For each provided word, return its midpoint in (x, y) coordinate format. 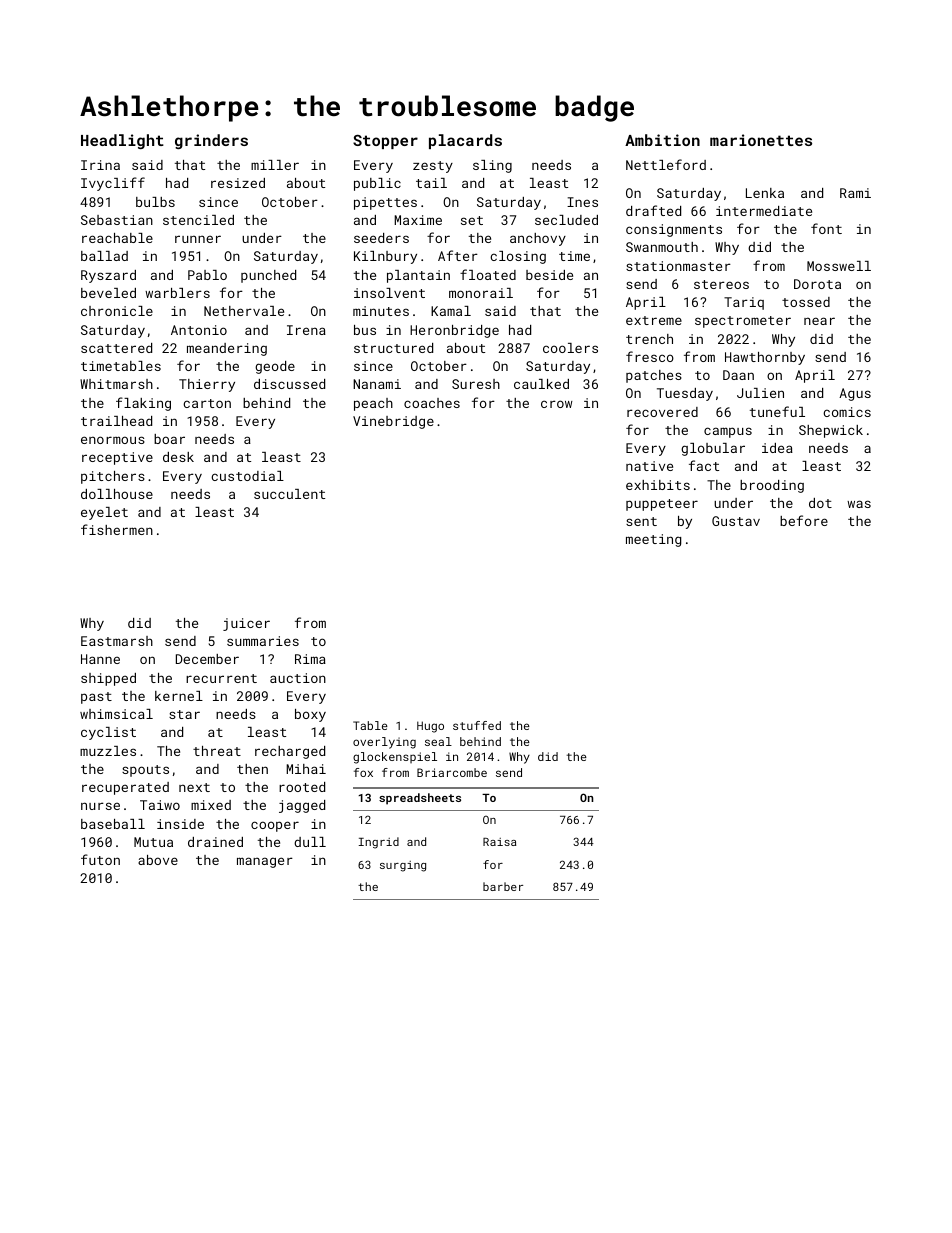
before (804, 520)
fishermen (117, 529)
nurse (100, 806)
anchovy (538, 239)
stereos (721, 284)
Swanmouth (662, 247)
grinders (211, 141)
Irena (306, 330)
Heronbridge (454, 331)
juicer (246, 624)
